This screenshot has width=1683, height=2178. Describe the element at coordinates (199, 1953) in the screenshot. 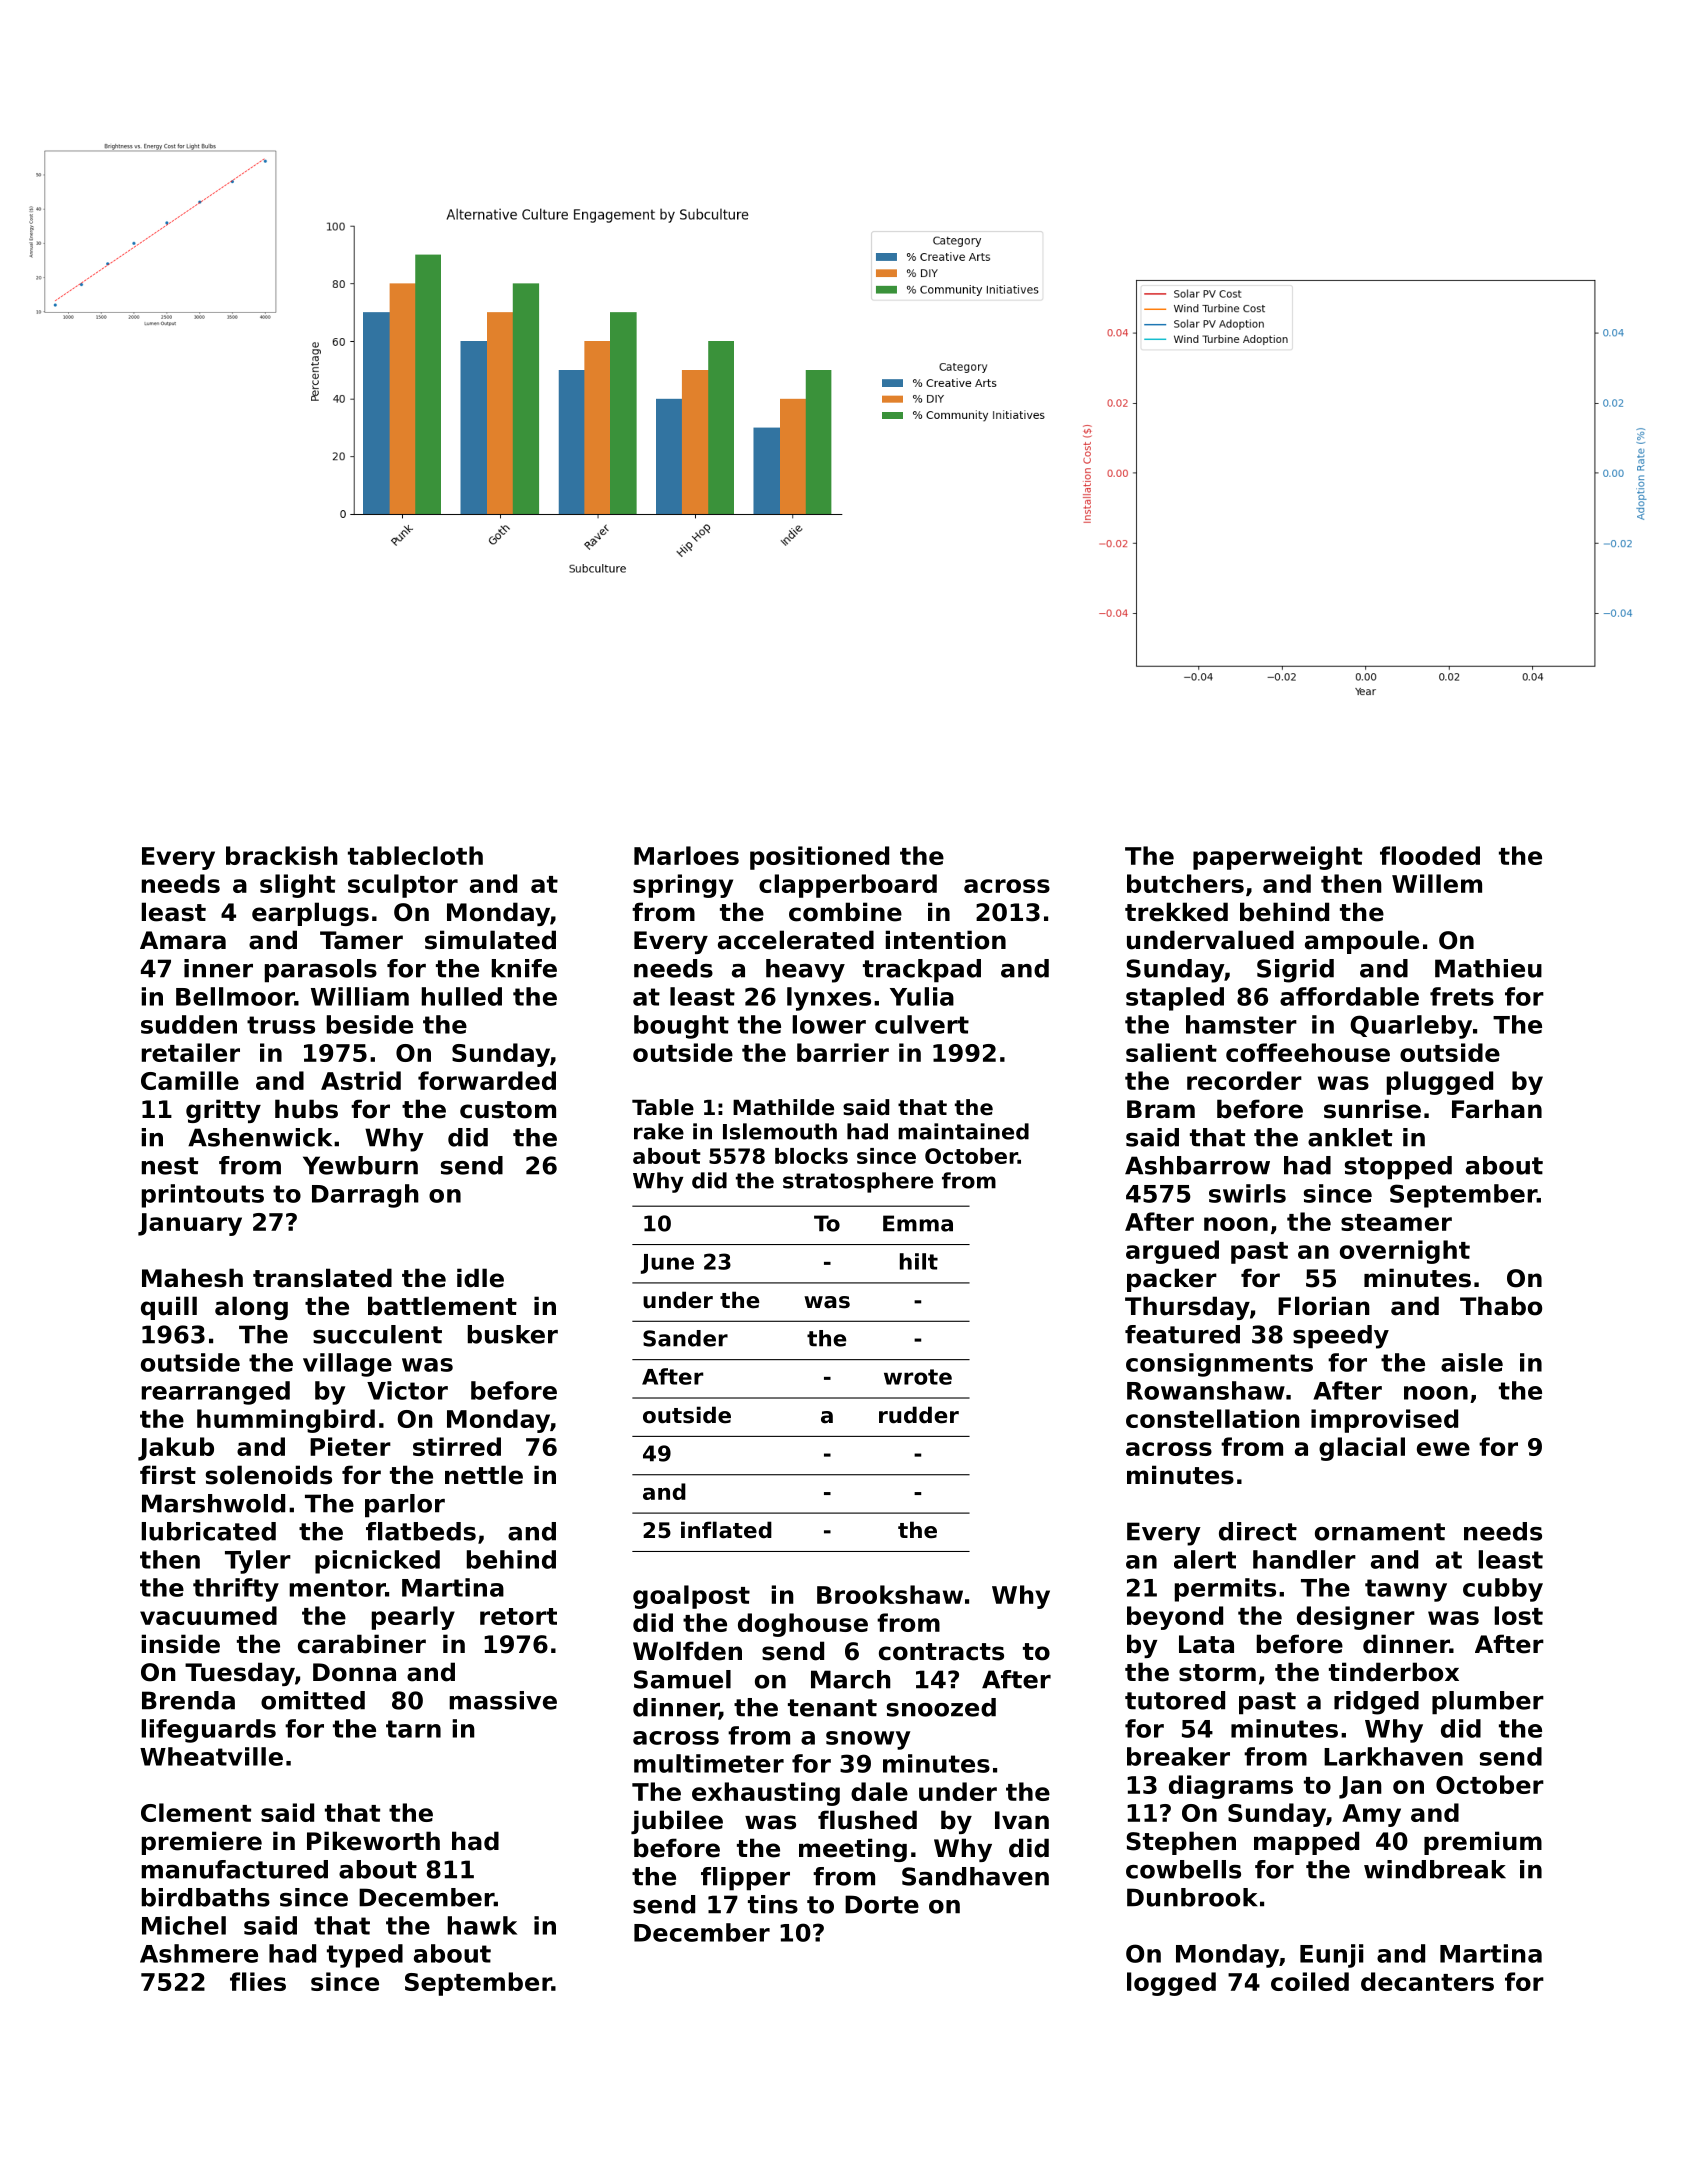

I see `Ashmere` at that location.
